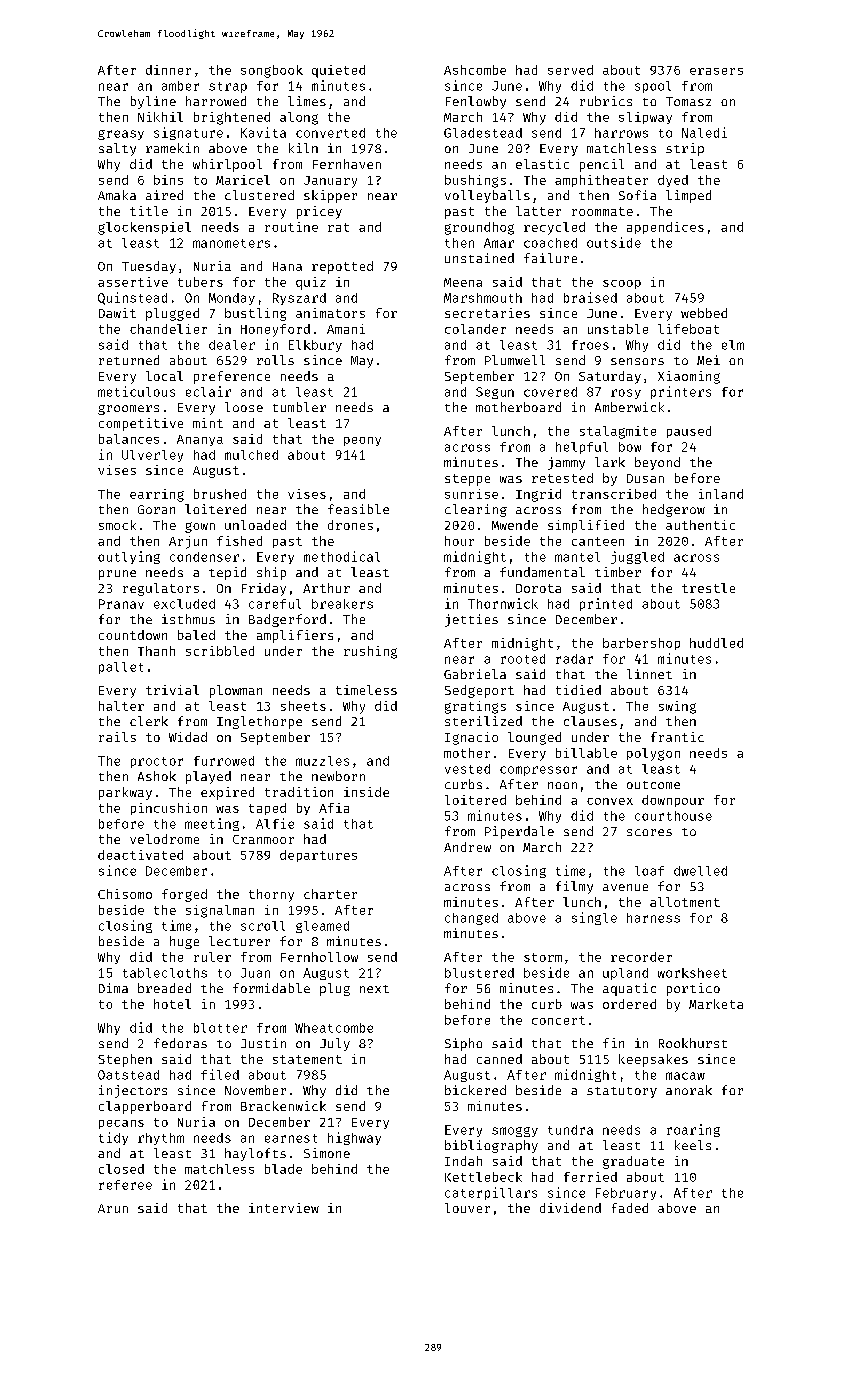  What do you see at coordinates (330, 196) in the document?
I see `skipper` at bounding box center [330, 196].
